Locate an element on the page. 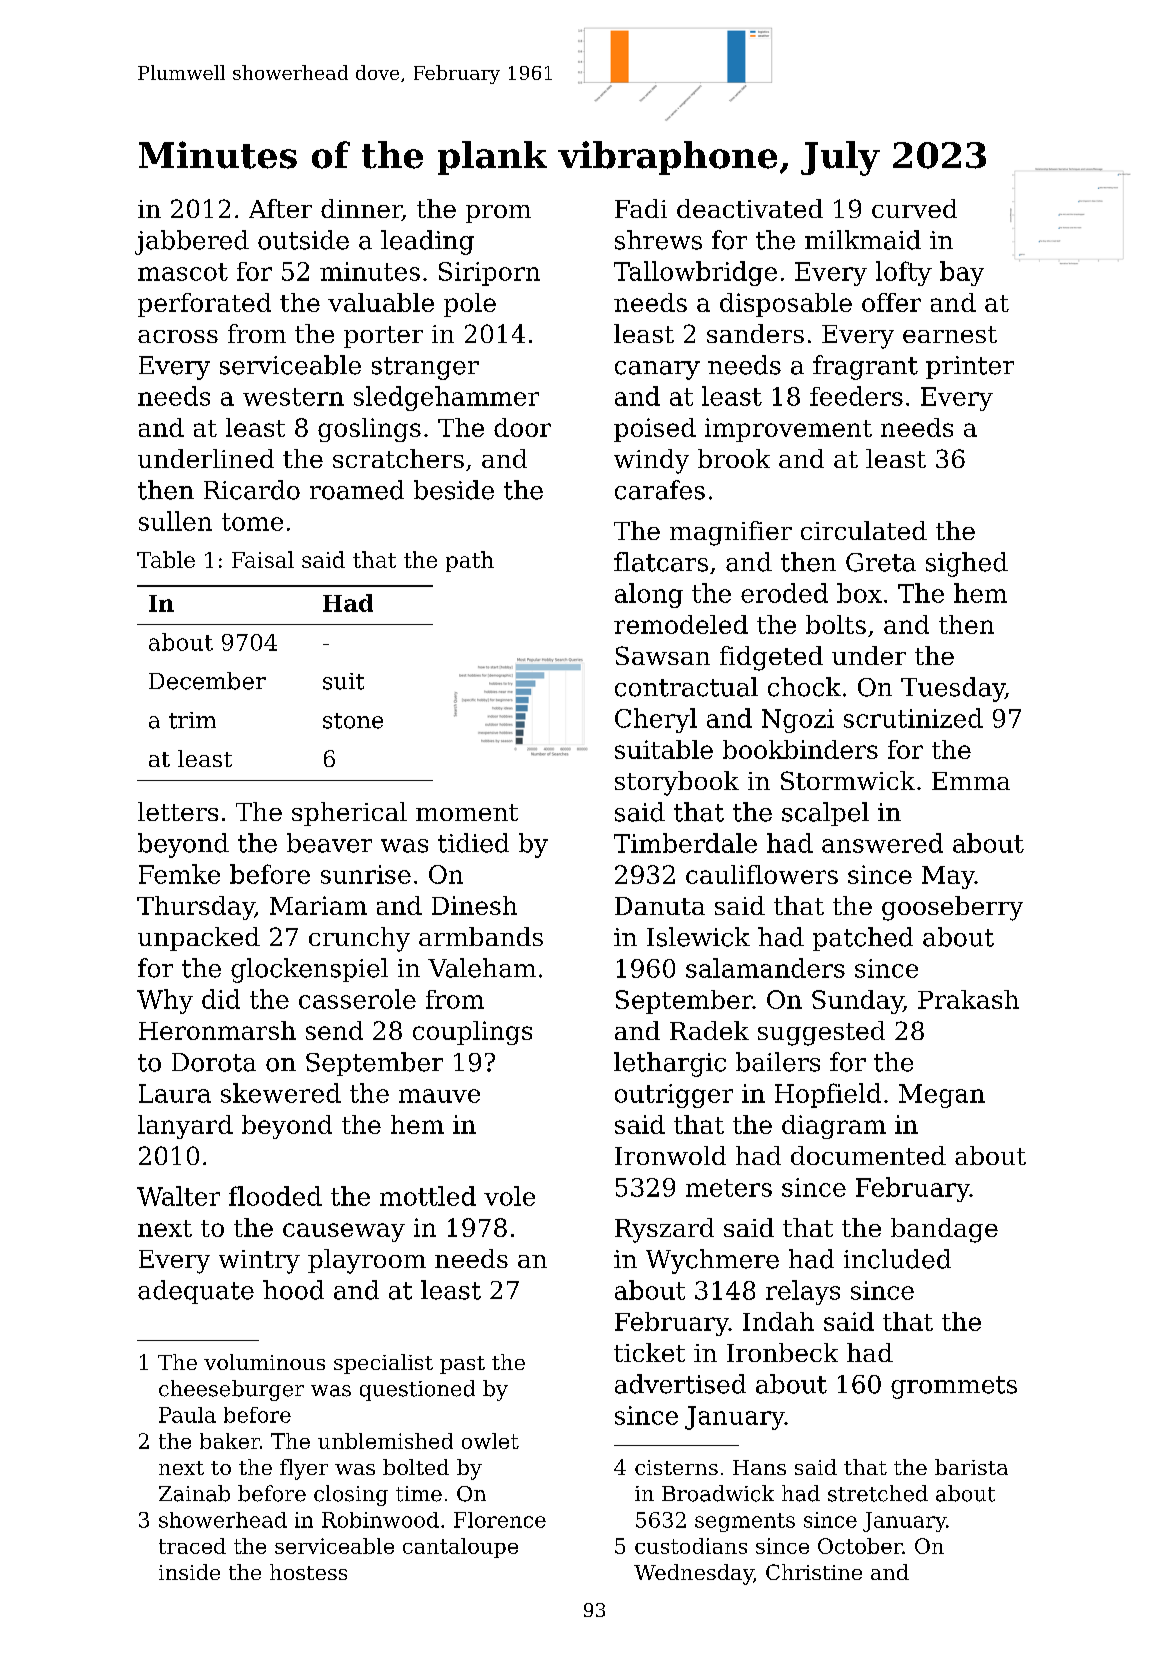  barista is located at coordinates (971, 1467).
